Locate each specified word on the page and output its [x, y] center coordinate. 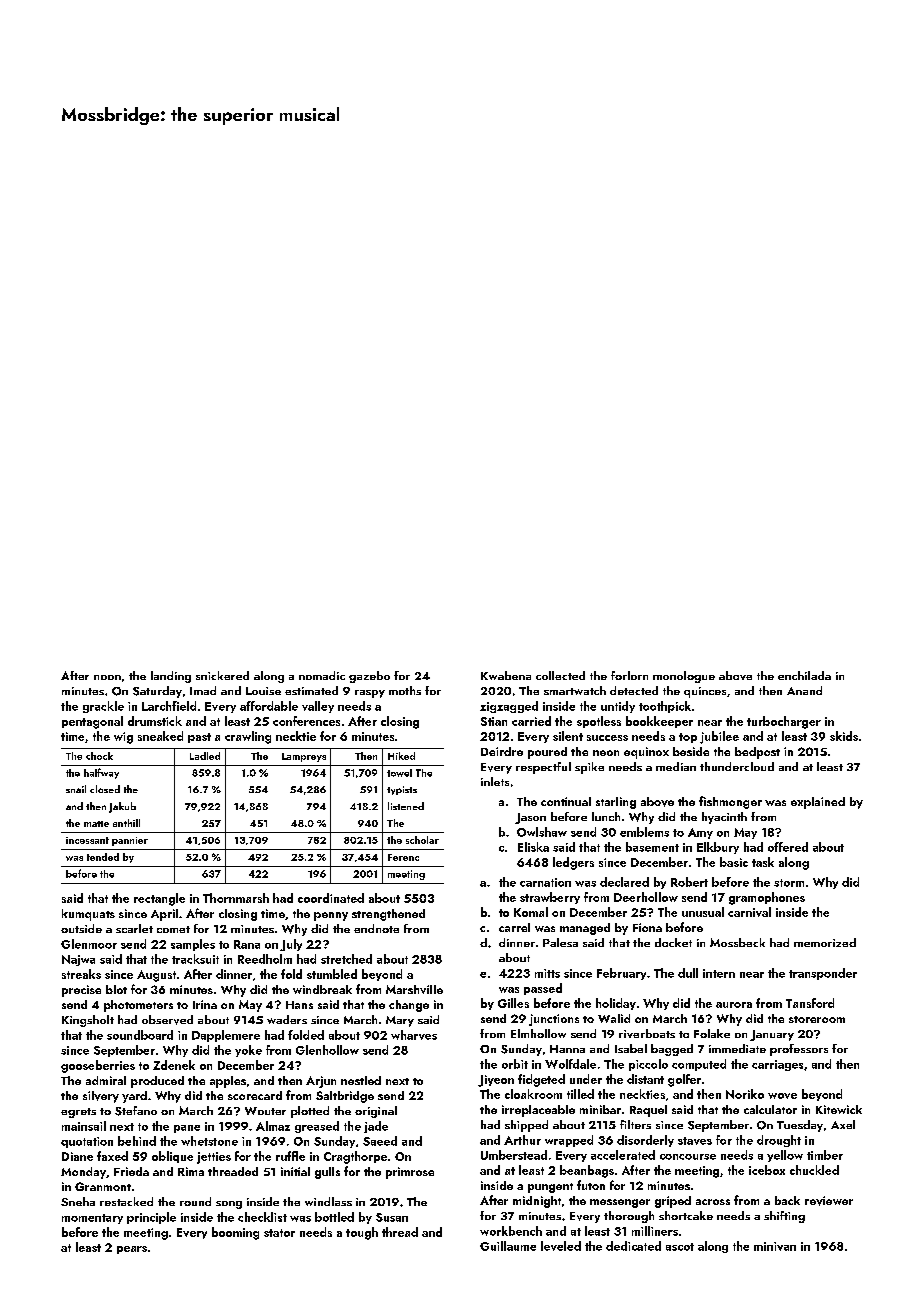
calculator [770, 1109]
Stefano [136, 1111]
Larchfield [169, 706]
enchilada [804, 675]
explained [818, 803]
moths [405, 690]
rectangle [159, 899]
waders [287, 1019]
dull [688, 973]
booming [235, 1233]
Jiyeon [496, 1081]
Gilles [513, 1003]
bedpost [757, 753]
